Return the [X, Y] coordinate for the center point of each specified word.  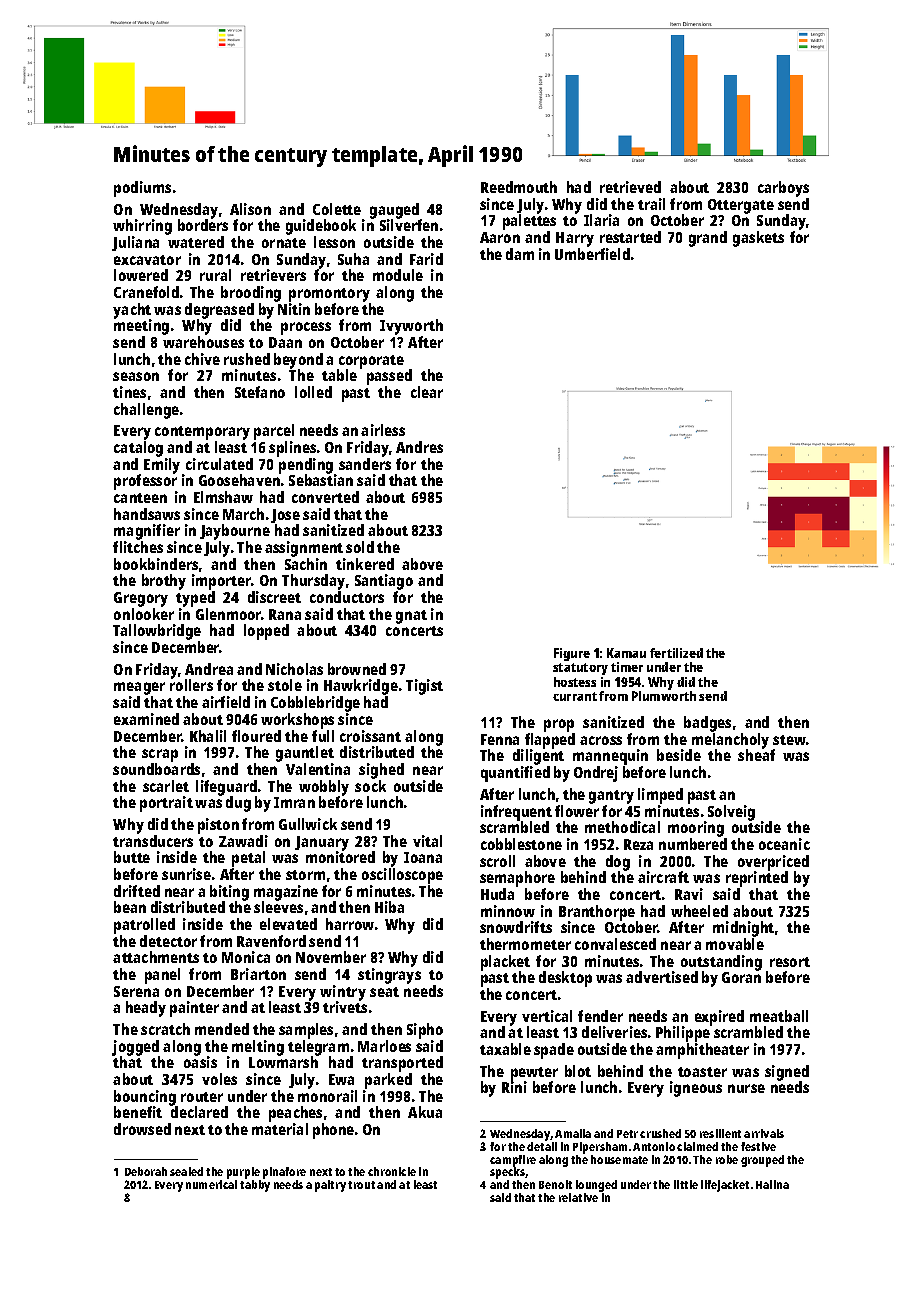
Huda [497, 894]
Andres [419, 447]
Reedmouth [519, 187]
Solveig [731, 813]
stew [789, 740]
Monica [246, 957]
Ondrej [596, 774]
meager [139, 688]
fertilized [676, 653]
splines [292, 449]
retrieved [630, 187]
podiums [142, 189]
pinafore [284, 1173]
